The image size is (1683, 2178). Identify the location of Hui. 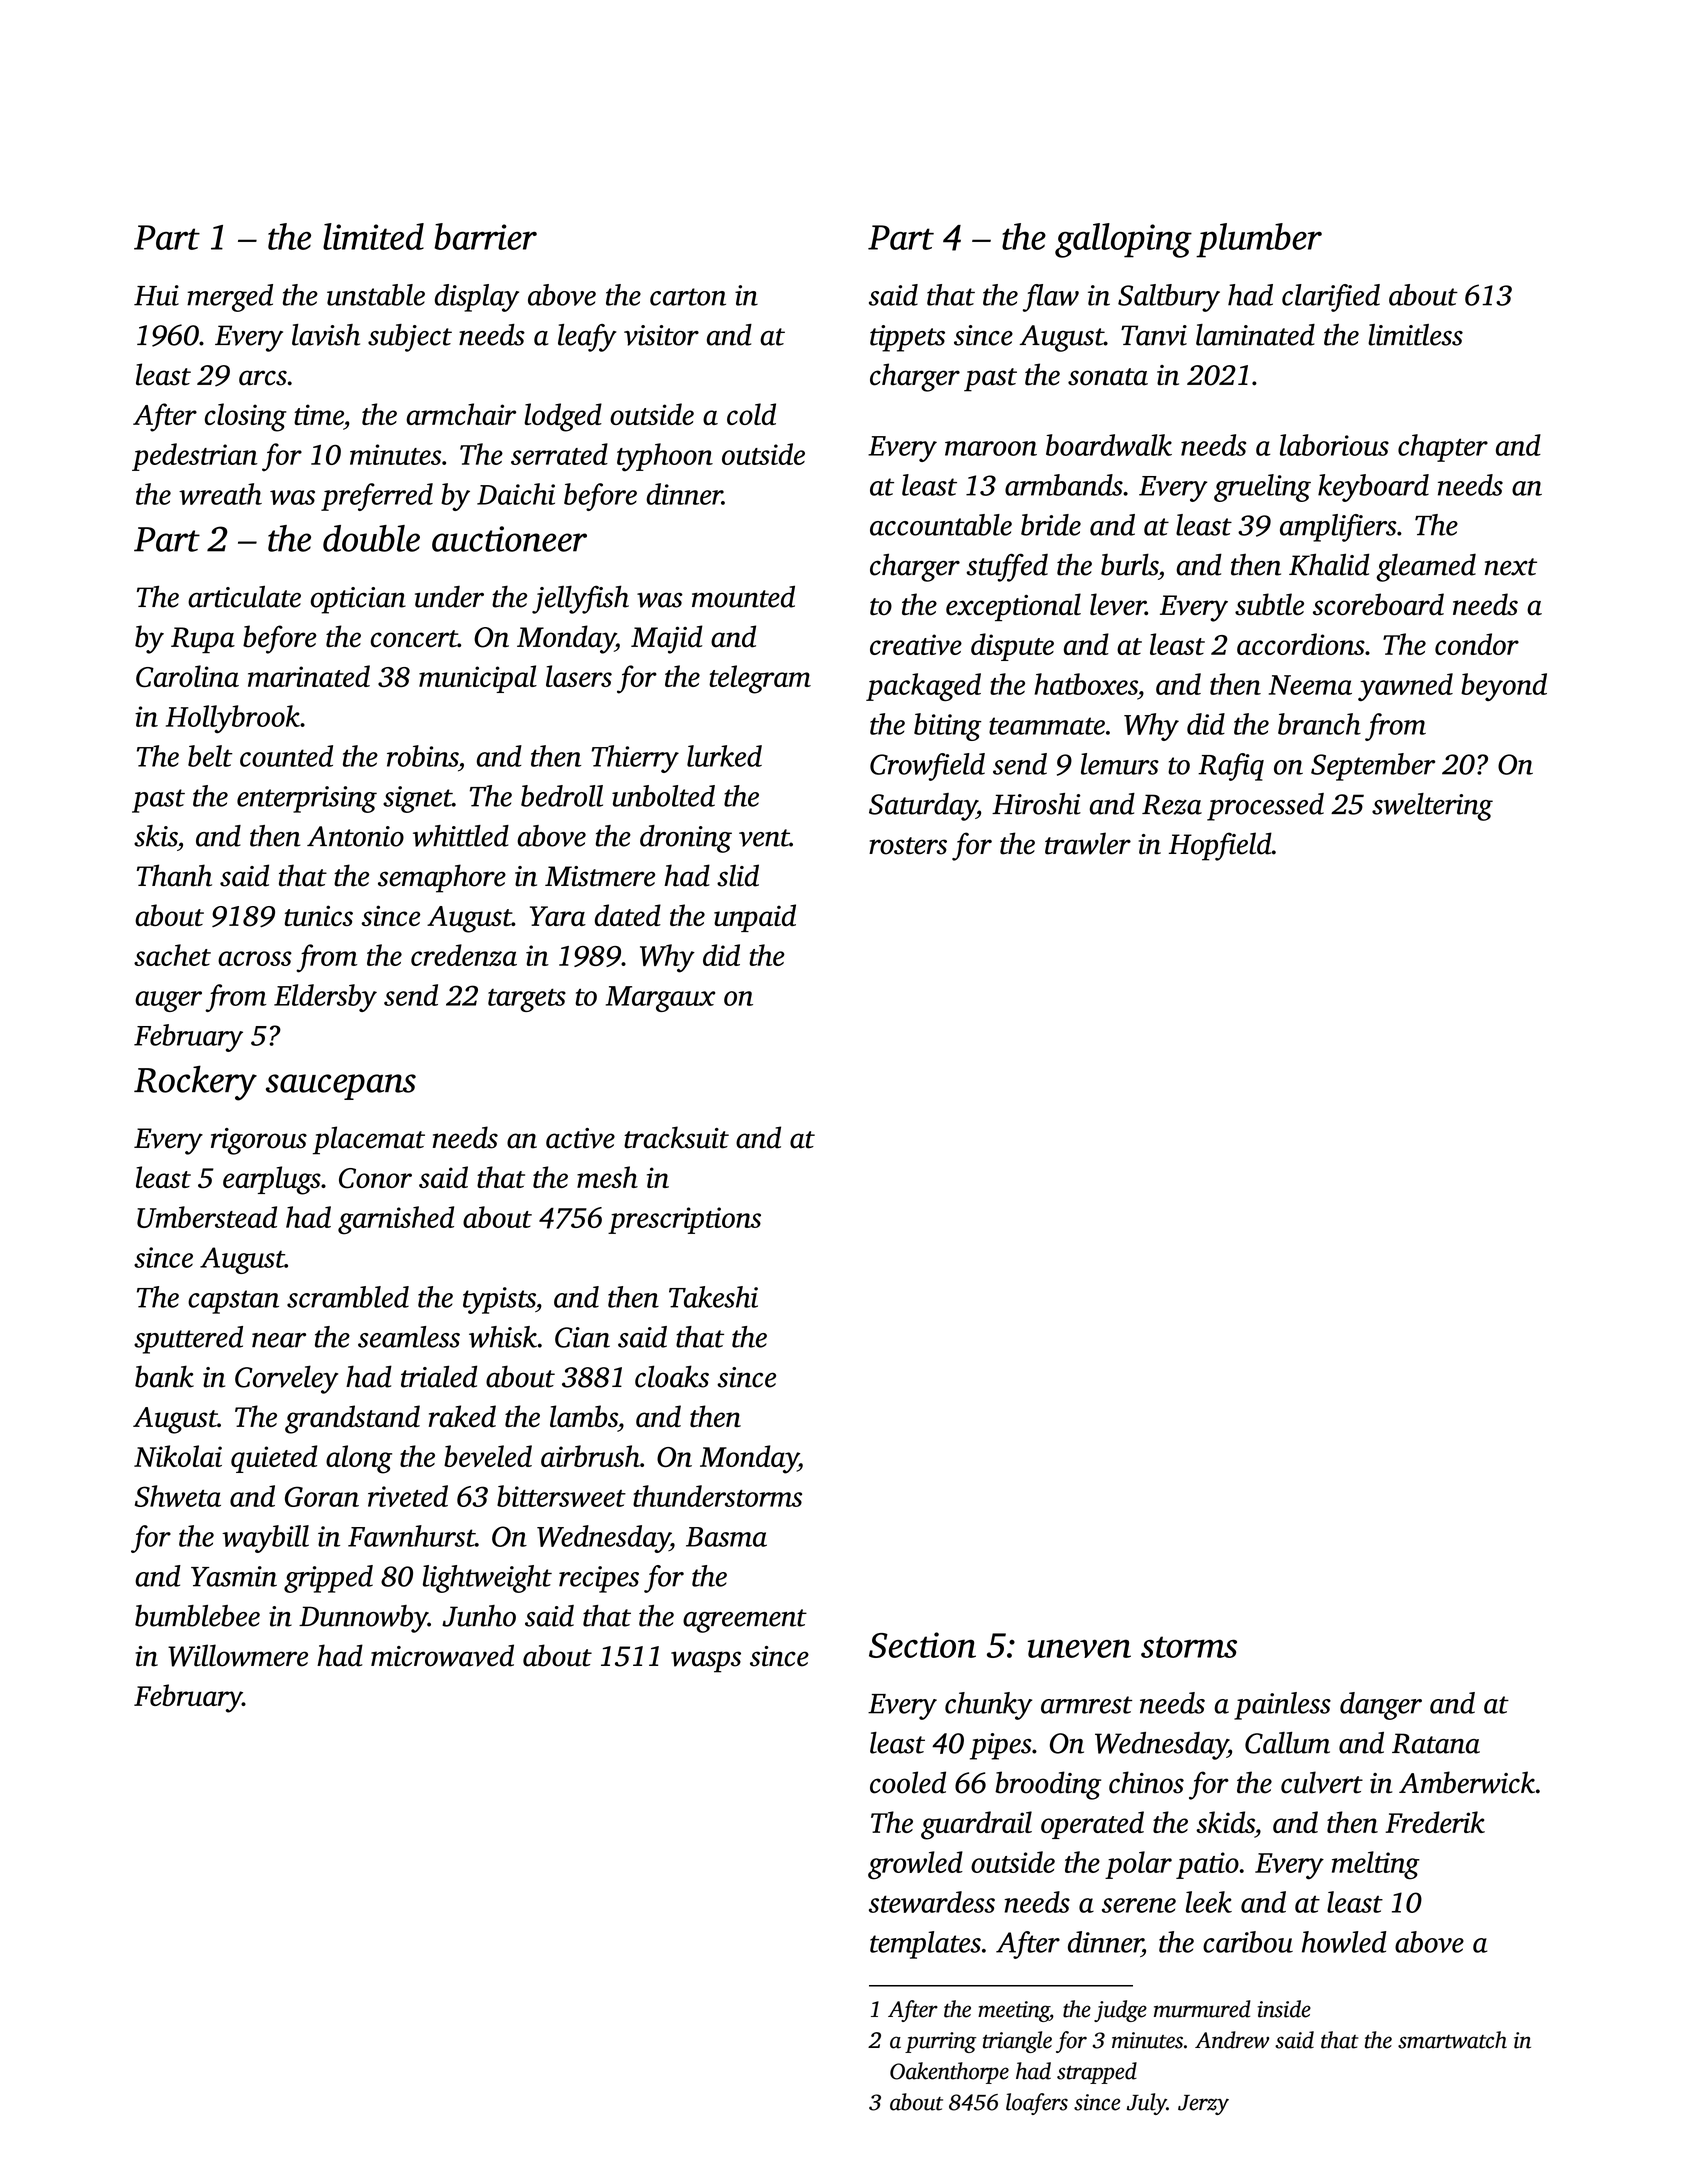
(156, 295).
